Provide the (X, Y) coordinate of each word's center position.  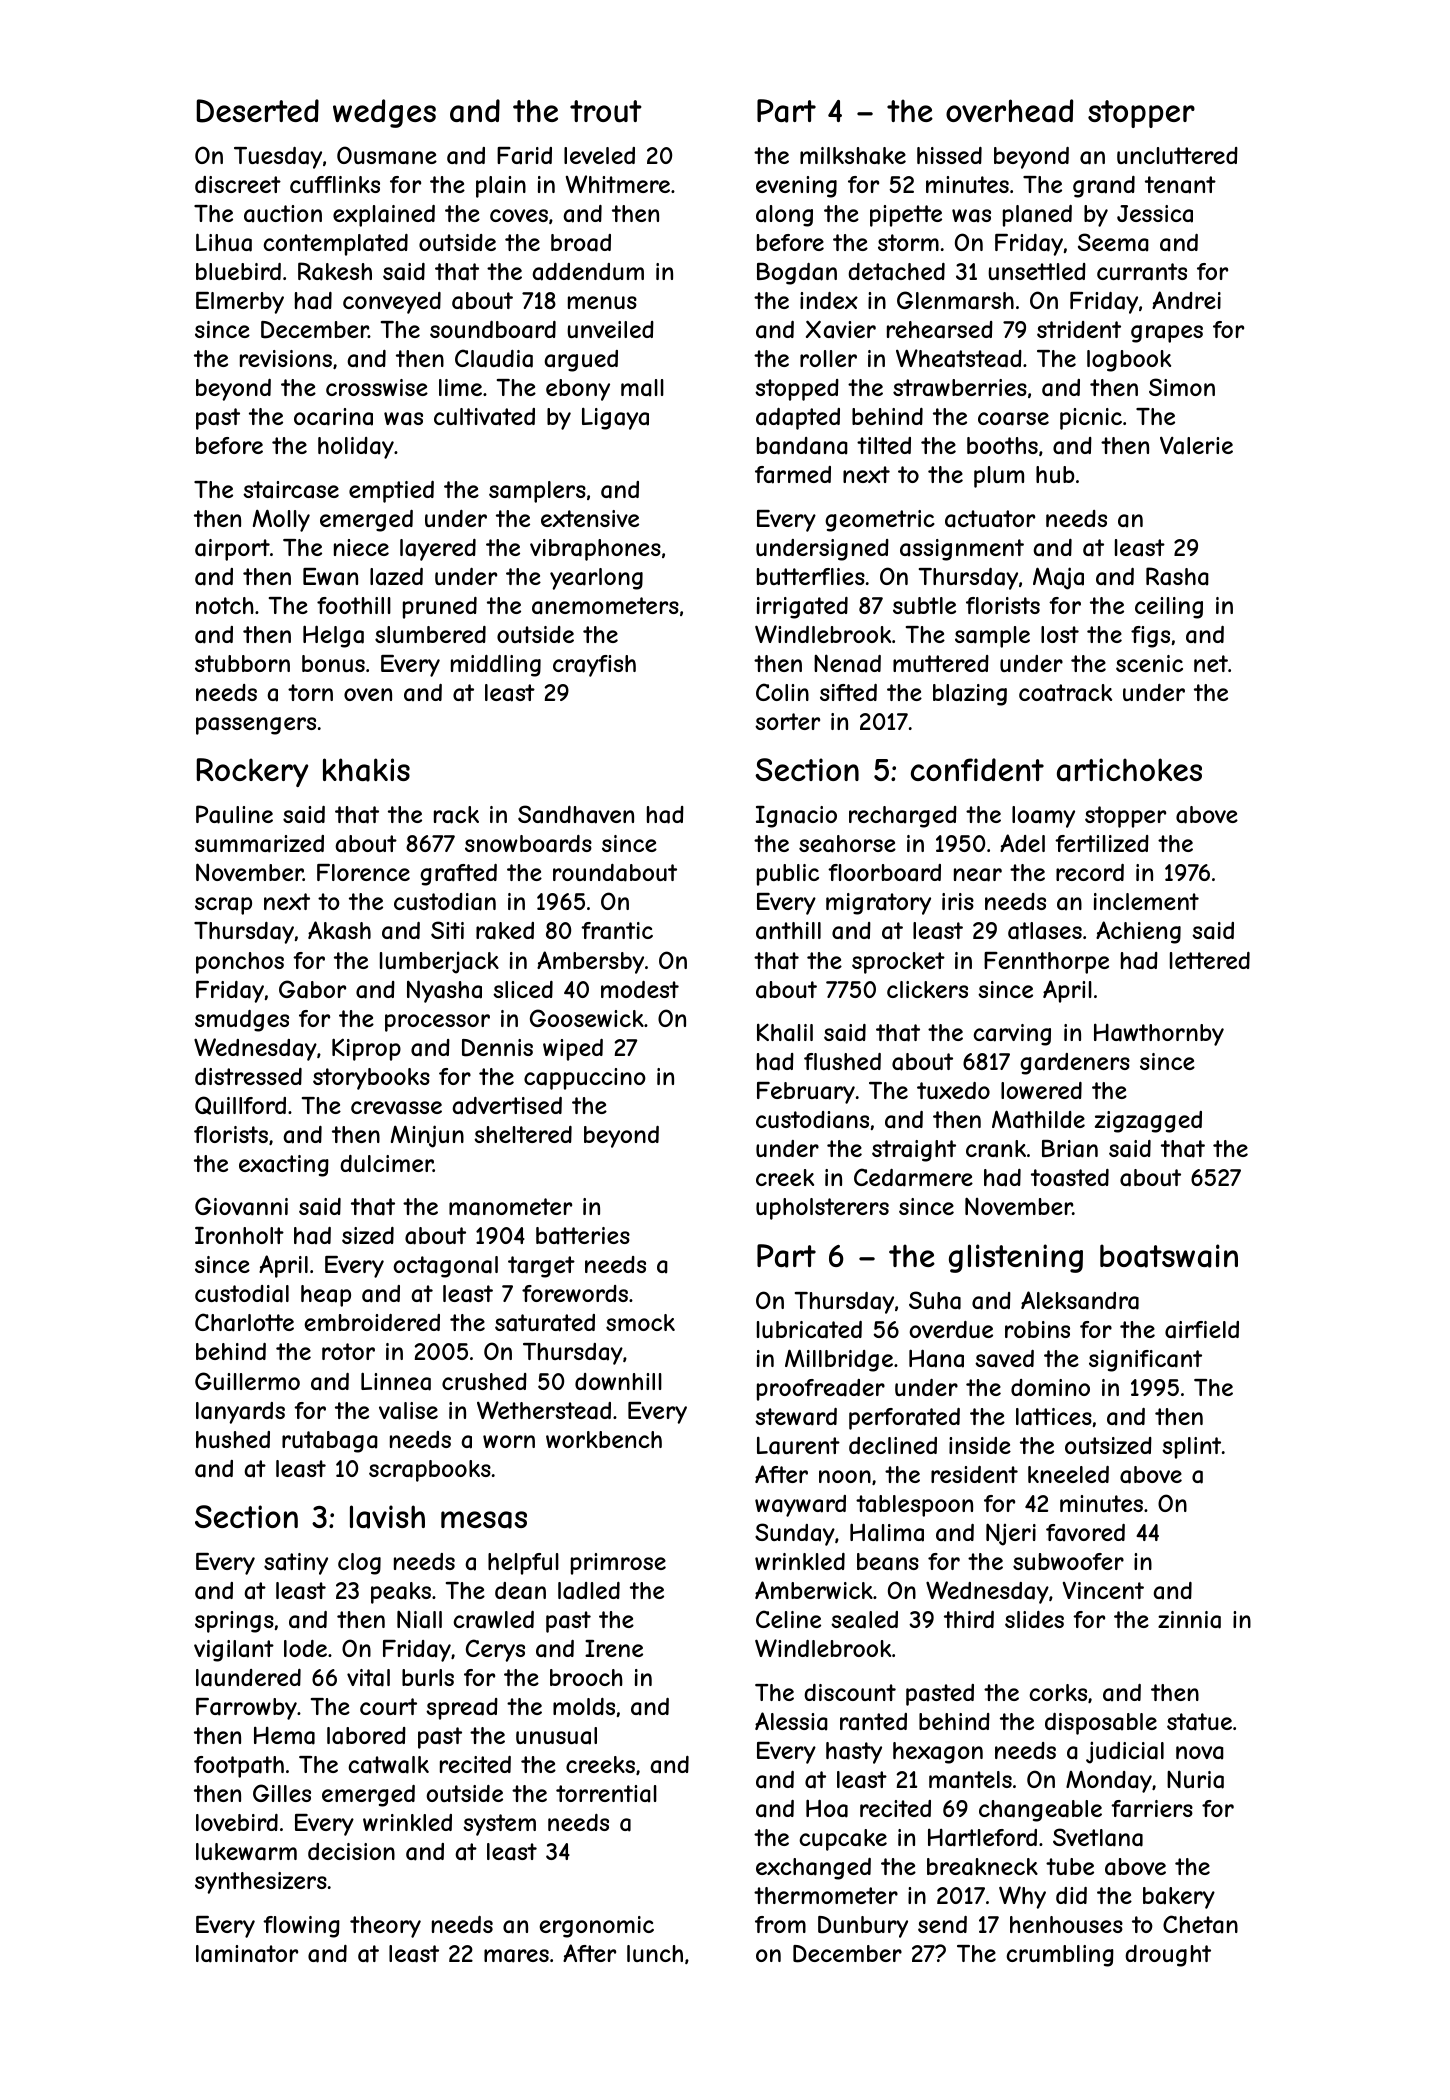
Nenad (847, 663)
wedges (384, 113)
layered (438, 550)
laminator (247, 1954)
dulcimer (386, 1163)
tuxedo (953, 1090)
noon (845, 1476)
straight (914, 1151)
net (1211, 663)
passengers (256, 726)
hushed (233, 1439)
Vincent (1103, 1590)
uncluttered (1177, 155)
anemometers (605, 606)
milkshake (853, 156)
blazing (970, 695)
